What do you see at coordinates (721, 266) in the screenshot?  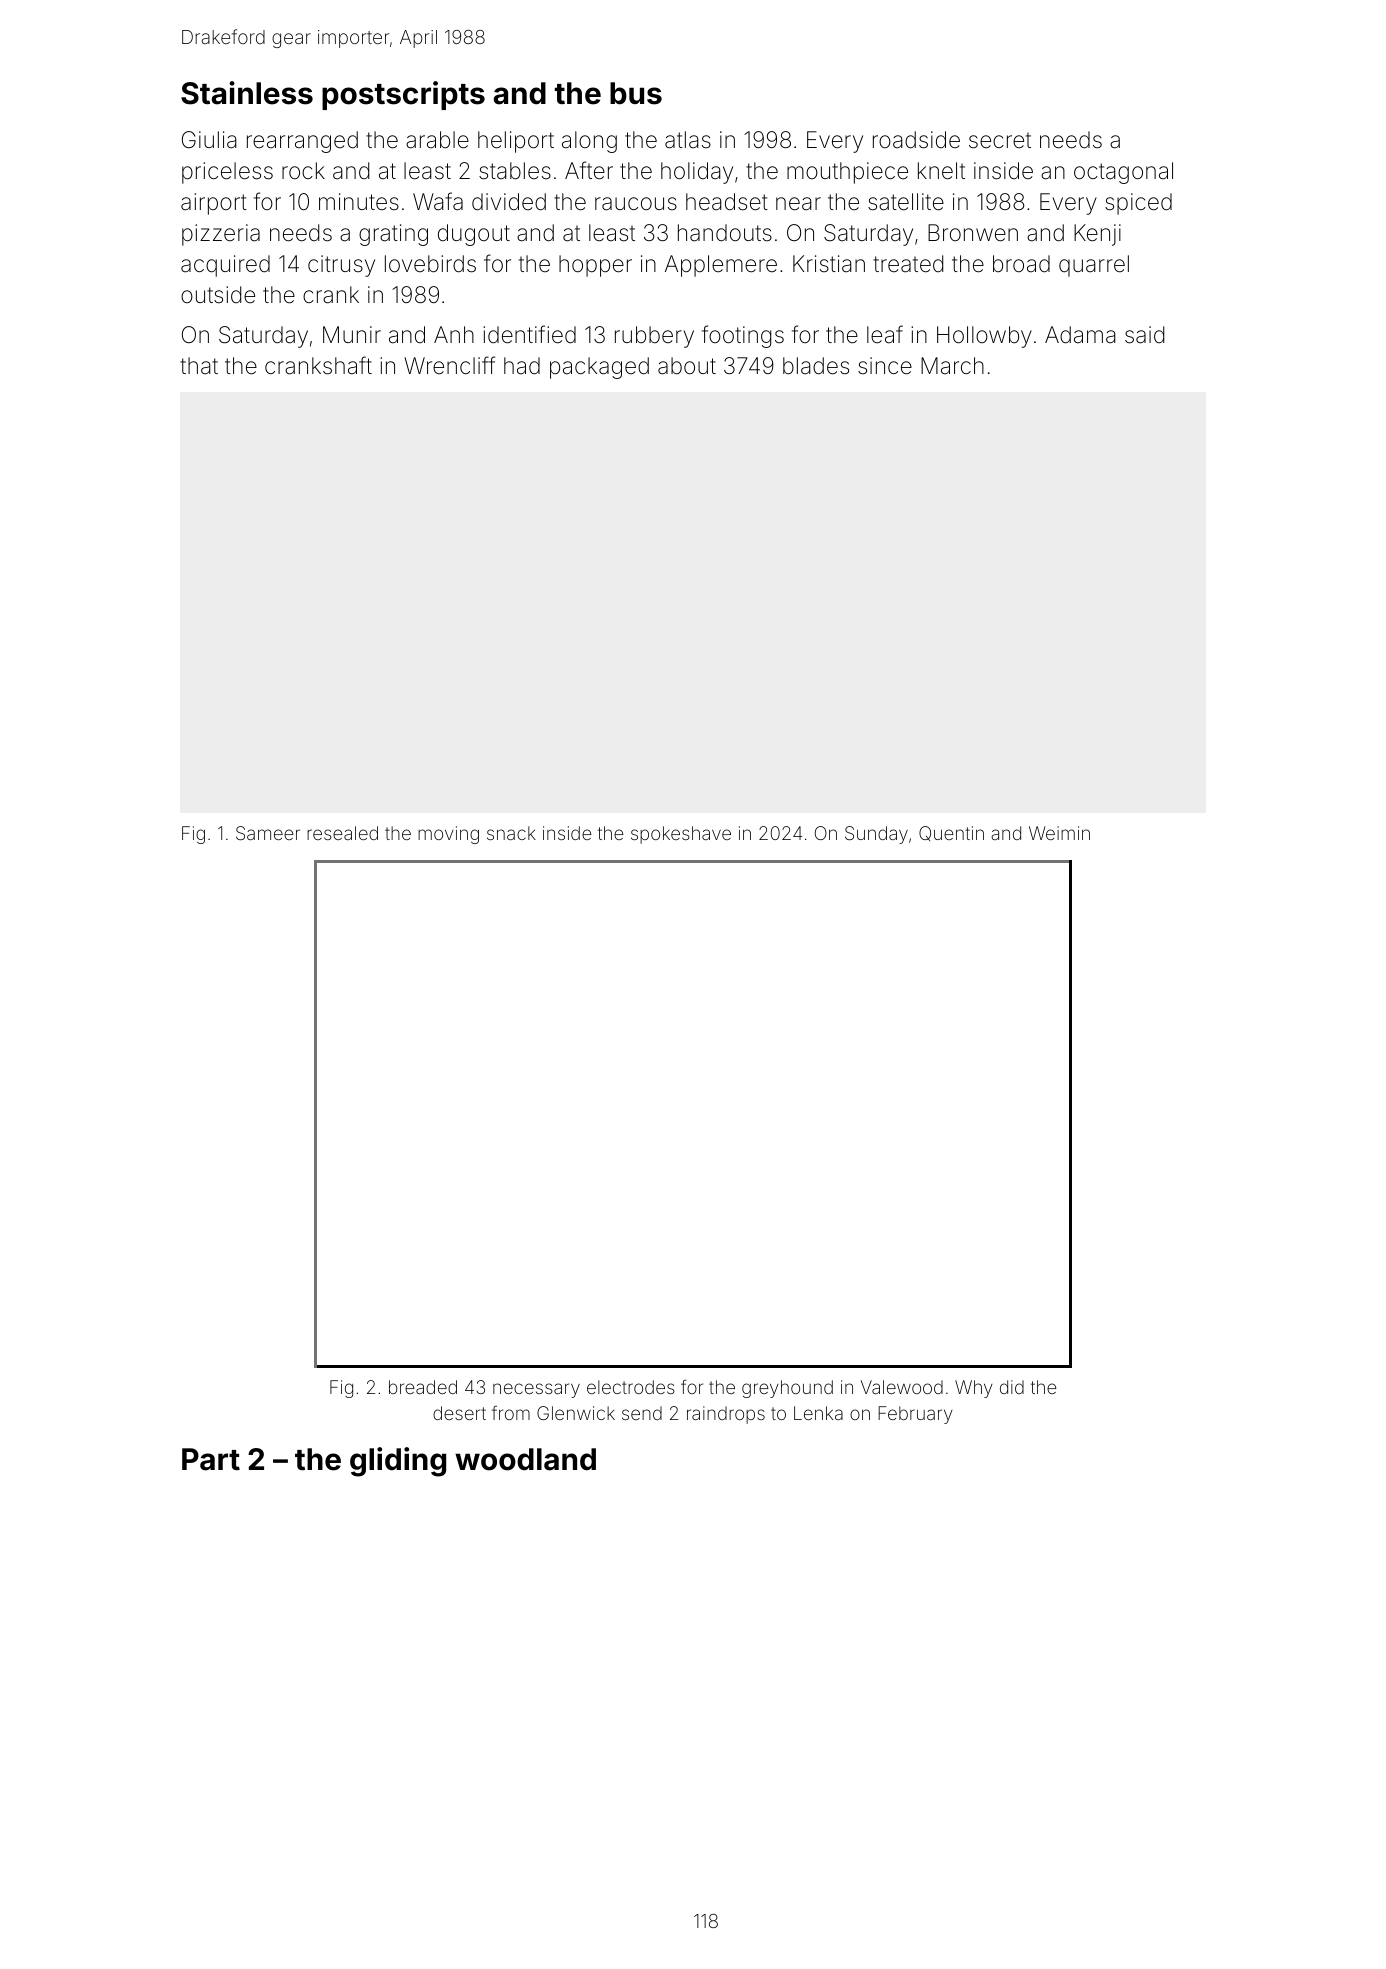 I see `Applemere` at bounding box center [721, 266].
